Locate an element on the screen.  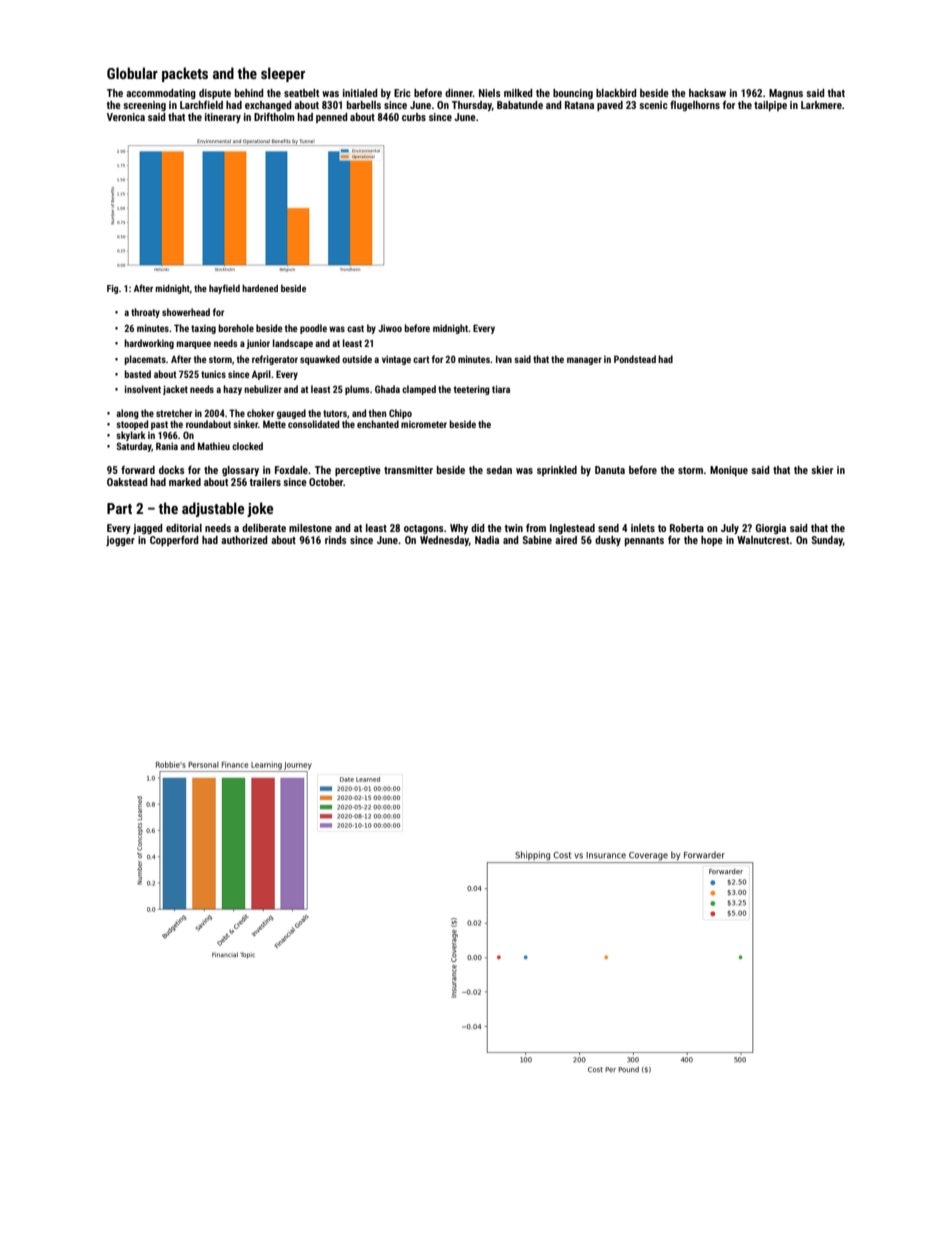
itinerary is located at coordinates (223, 118).
